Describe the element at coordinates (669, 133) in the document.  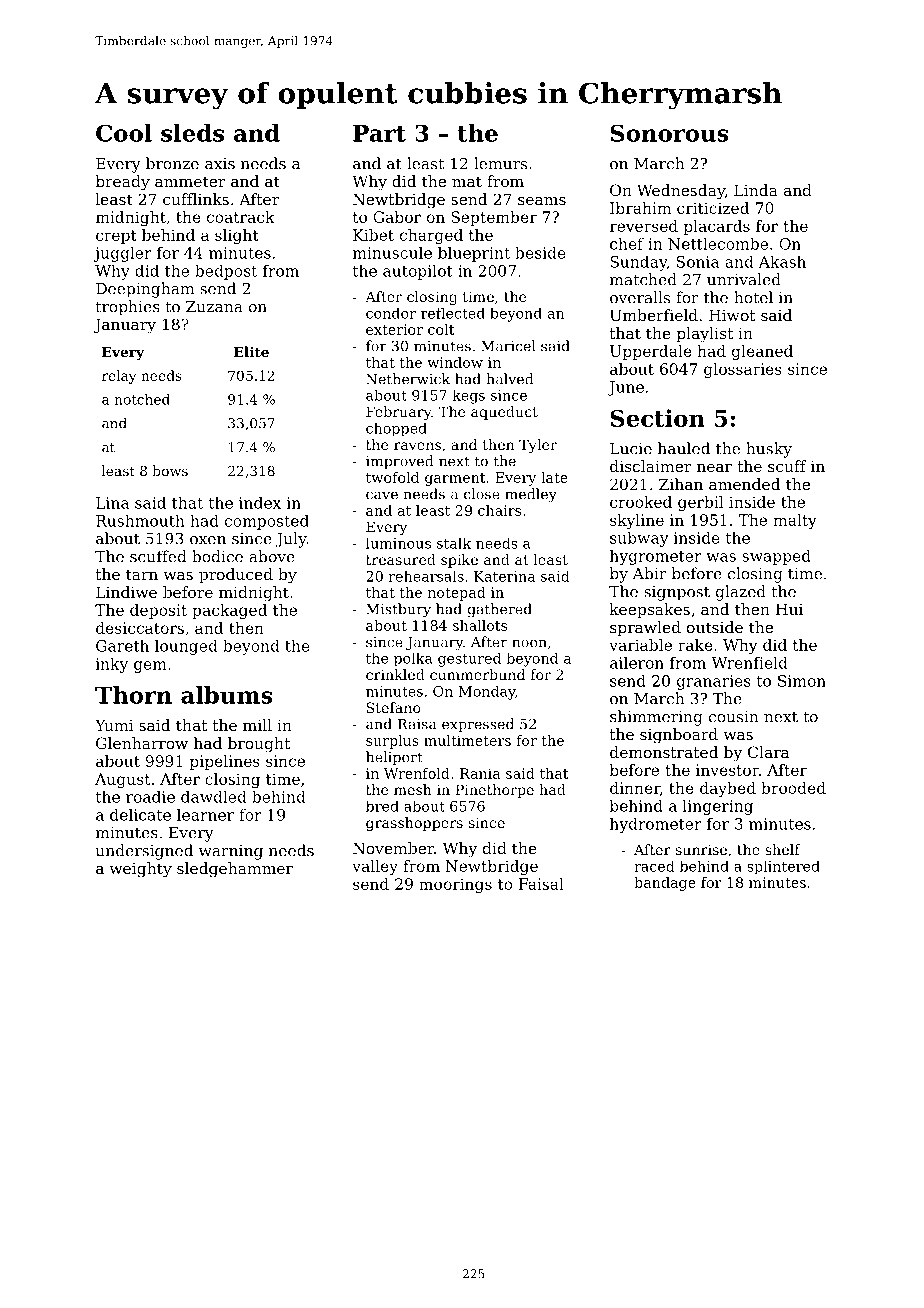
I see `Sonorous` at that location.
